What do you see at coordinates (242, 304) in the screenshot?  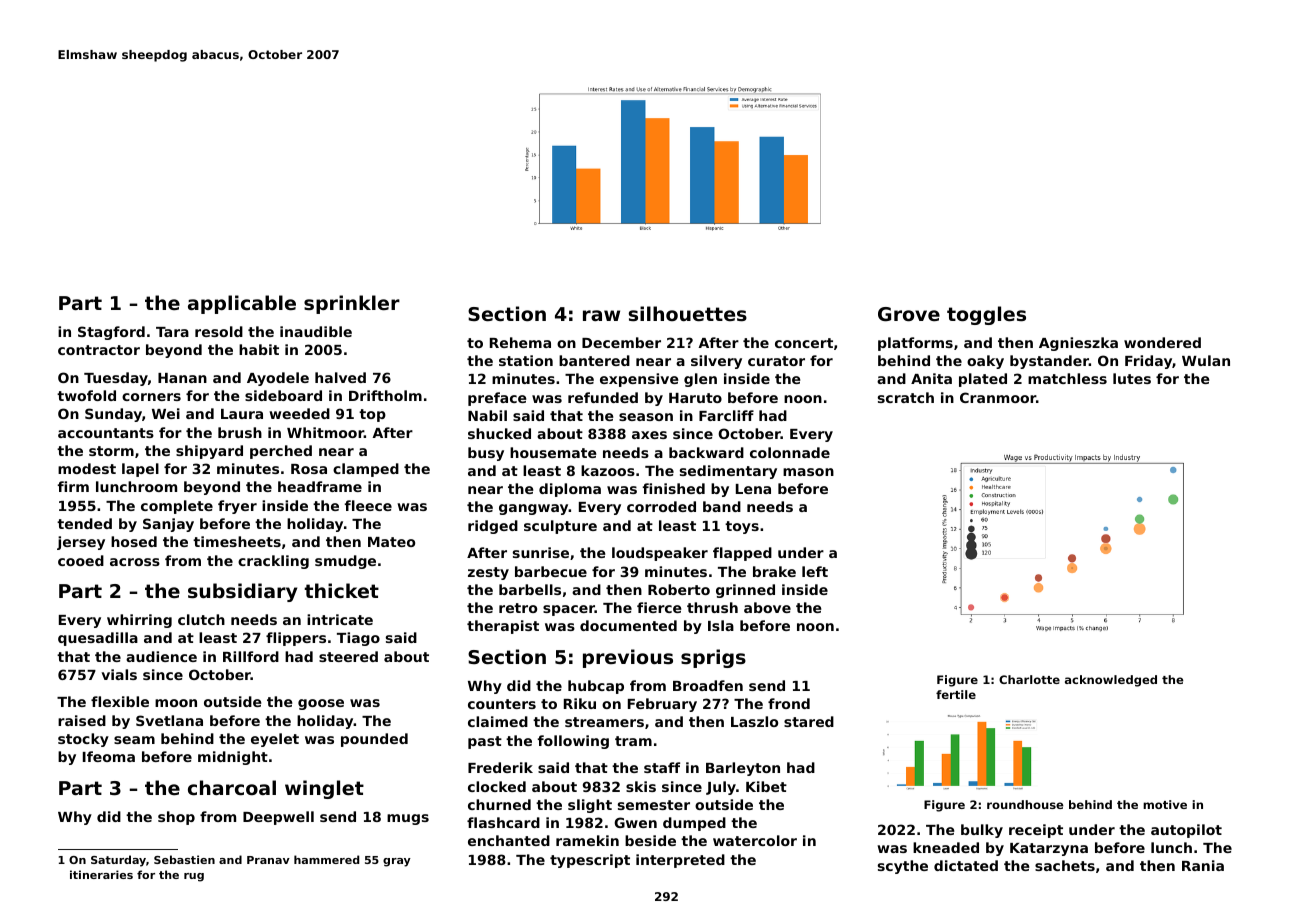 I see `applicable` at bounding box center [242, 304].
